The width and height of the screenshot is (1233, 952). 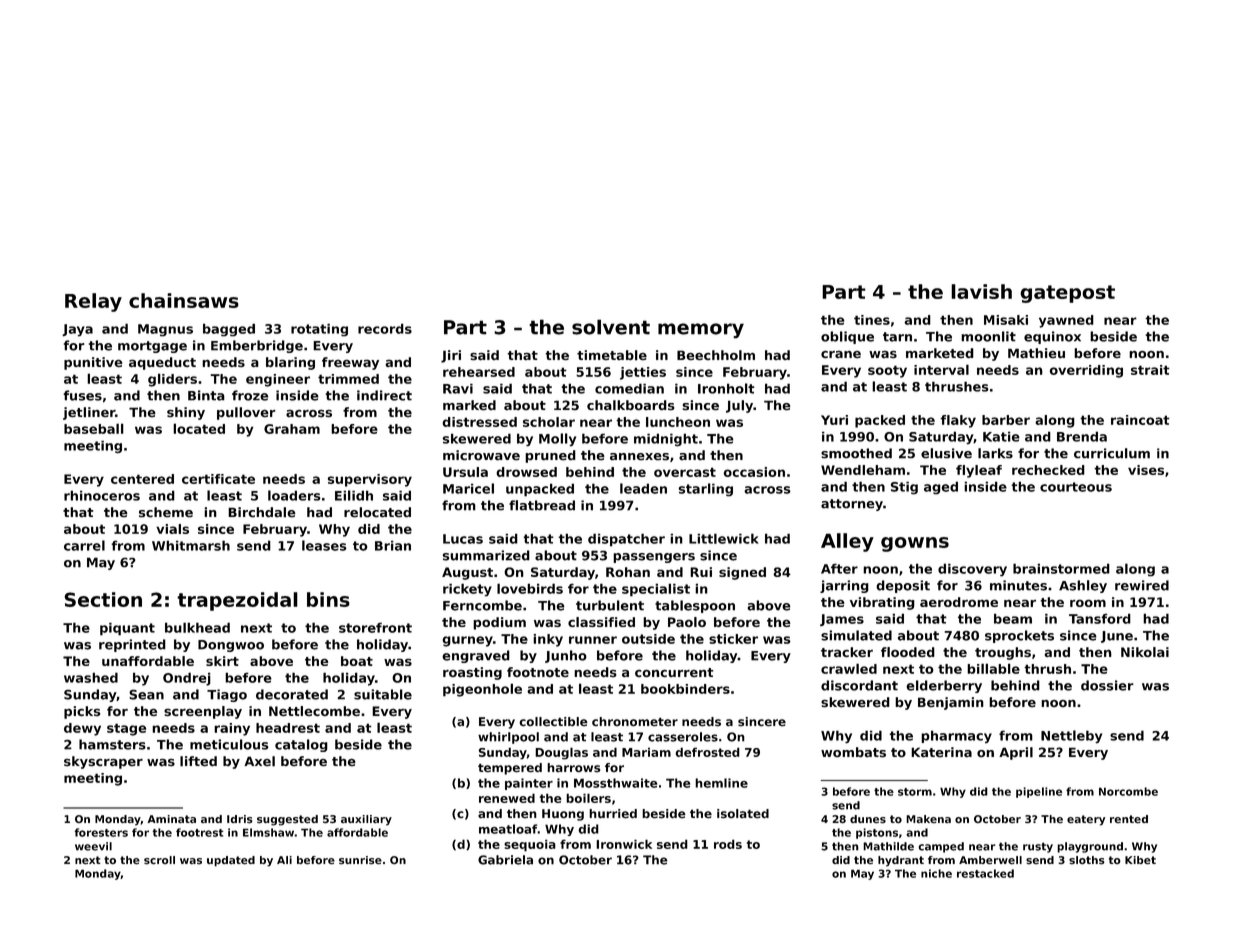 What do you see at coordinates (981, 291) in the screenshot?
I see `lavish` at bounding box center [981, 291].
